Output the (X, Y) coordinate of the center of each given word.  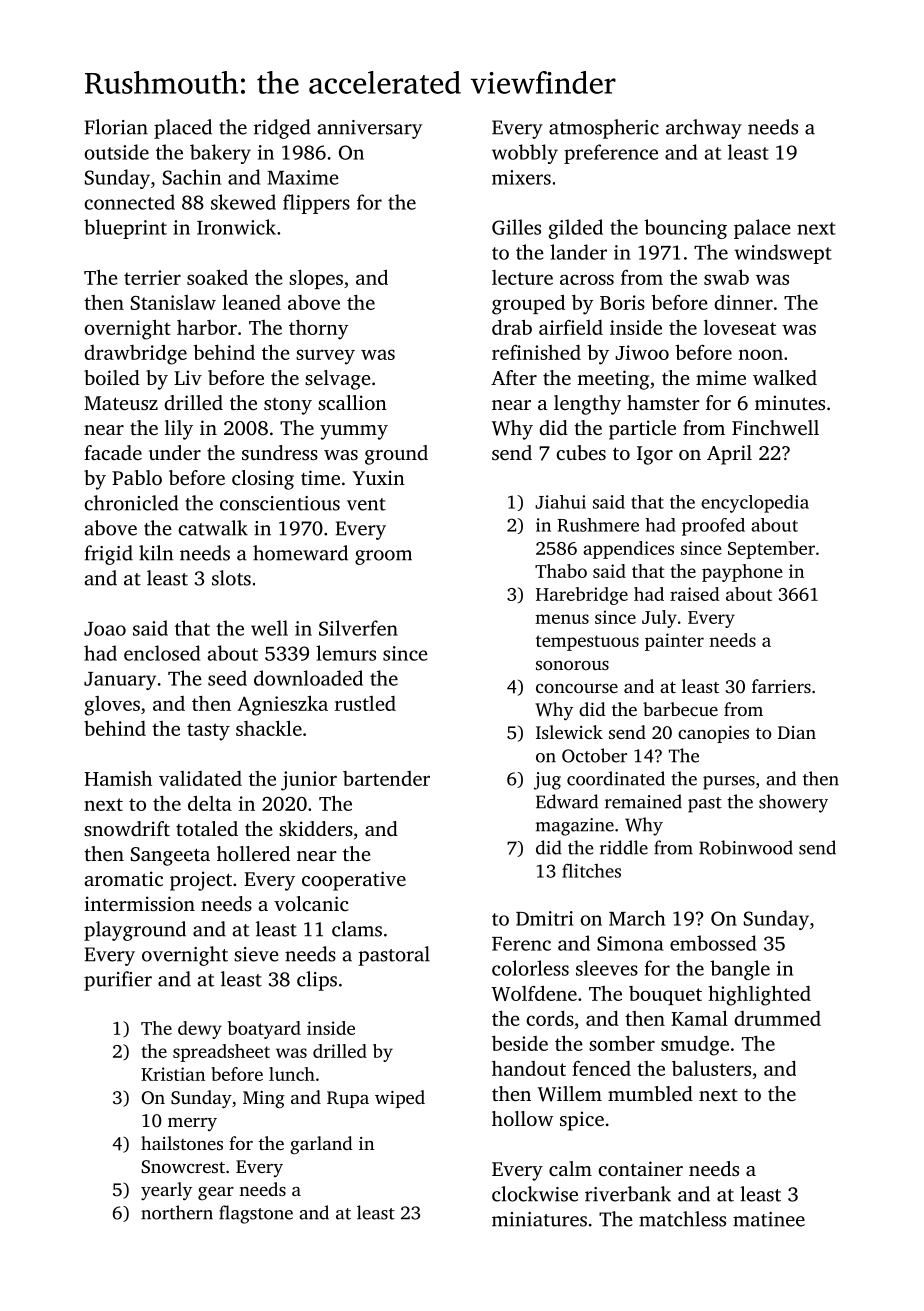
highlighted (760, 995)
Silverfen (358, 628)
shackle (269, 728)
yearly (166, 1191)
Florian (116, 127)
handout (529, 1068)
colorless (530, 968)
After (514, 377)
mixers (521, 177)
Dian (797, 732)
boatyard (264, 1030)
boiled (112, 377)
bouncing (685, 229)
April (729, 455)
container (640, 1168)
